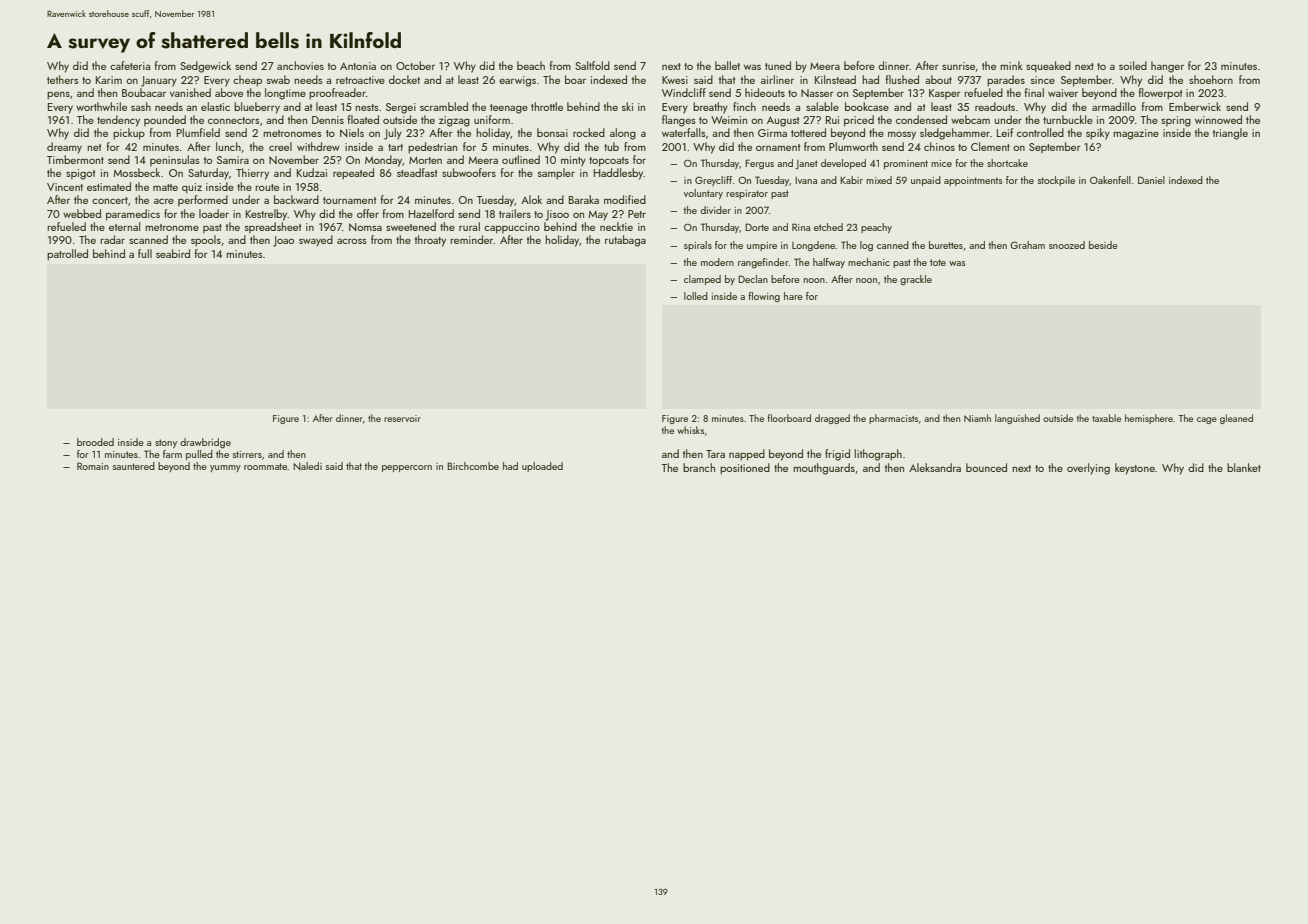 This page has width=1308, height=924. Describe the element at coordinates (205, 443) in the page. I see `drawbridge` at that location.
